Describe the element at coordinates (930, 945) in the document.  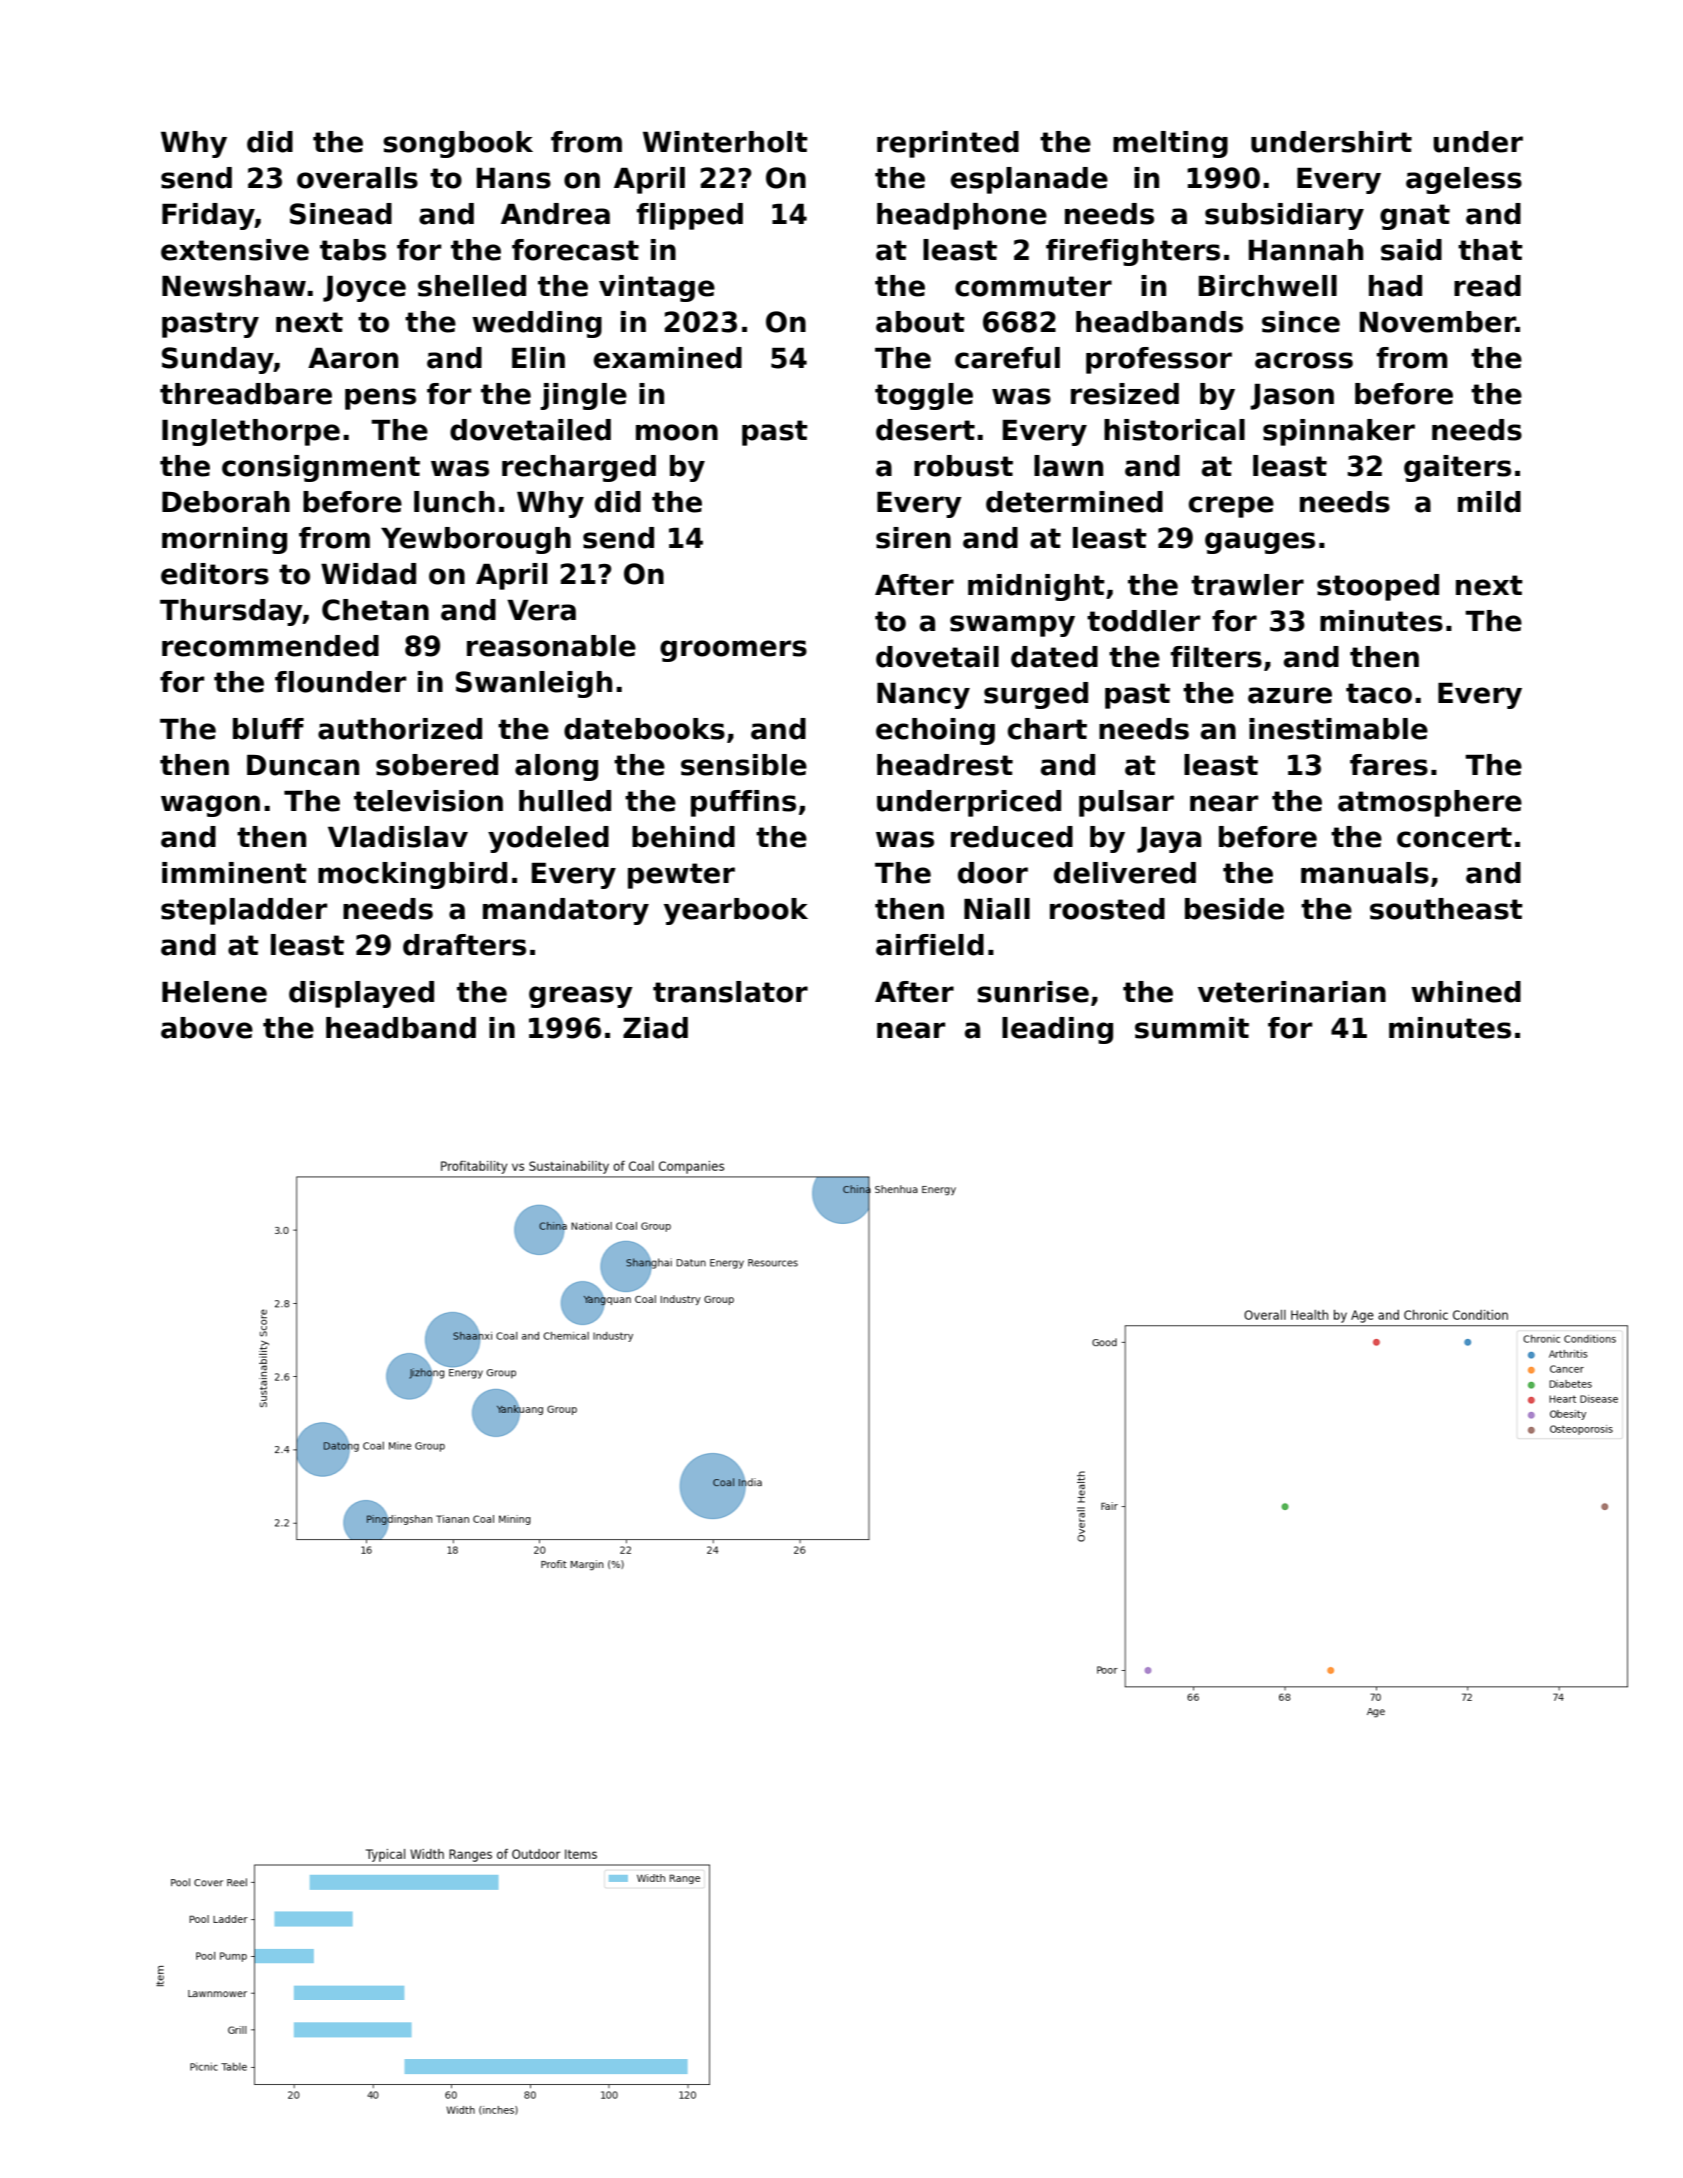
I see `airfield` at that location.
